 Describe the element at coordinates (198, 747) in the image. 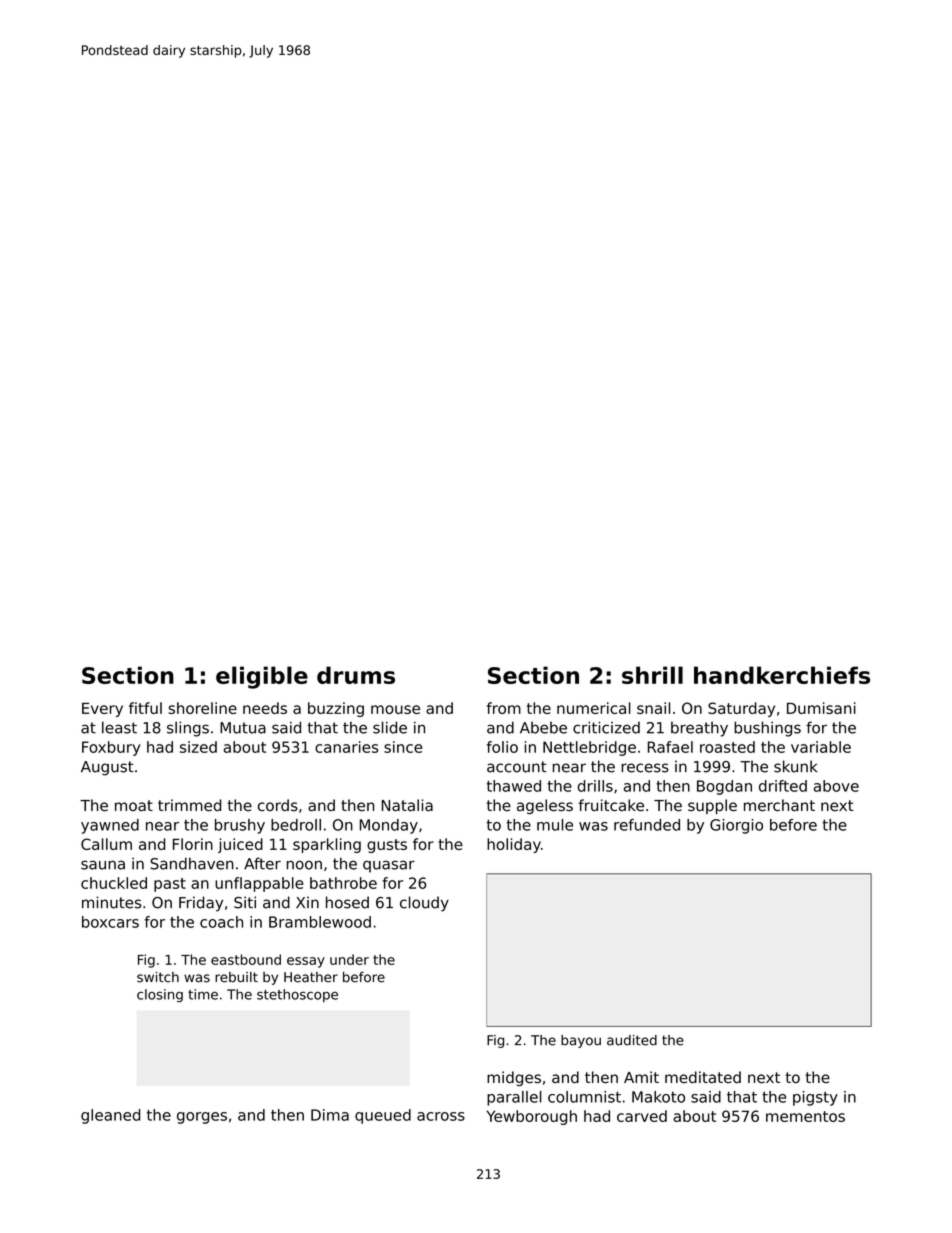

I see `sized` at that location.
